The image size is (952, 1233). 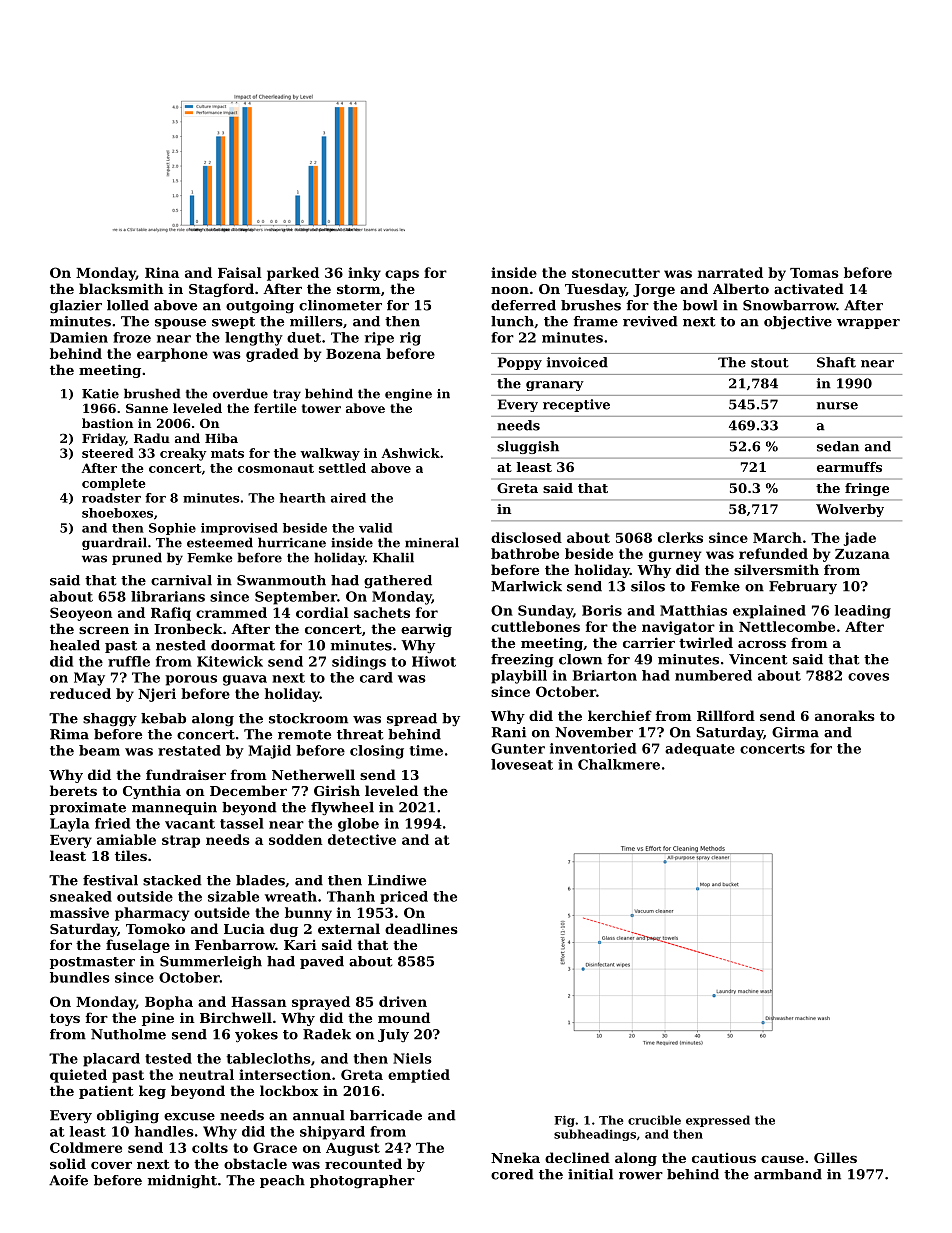 I want to click on stonecutter, so click(x=616, y=273).
